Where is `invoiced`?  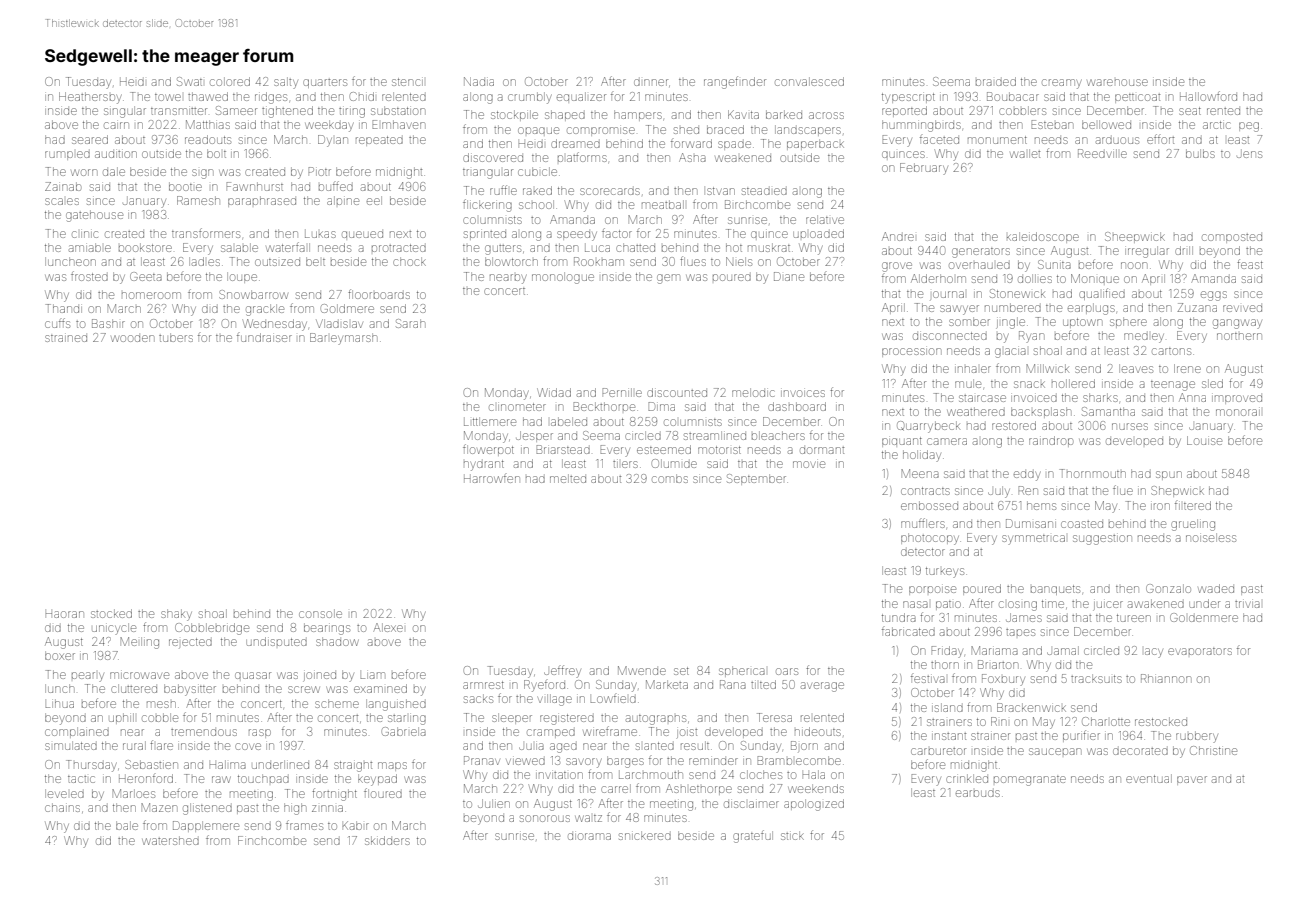
invoiced is located at coordinates (1034, 398).
